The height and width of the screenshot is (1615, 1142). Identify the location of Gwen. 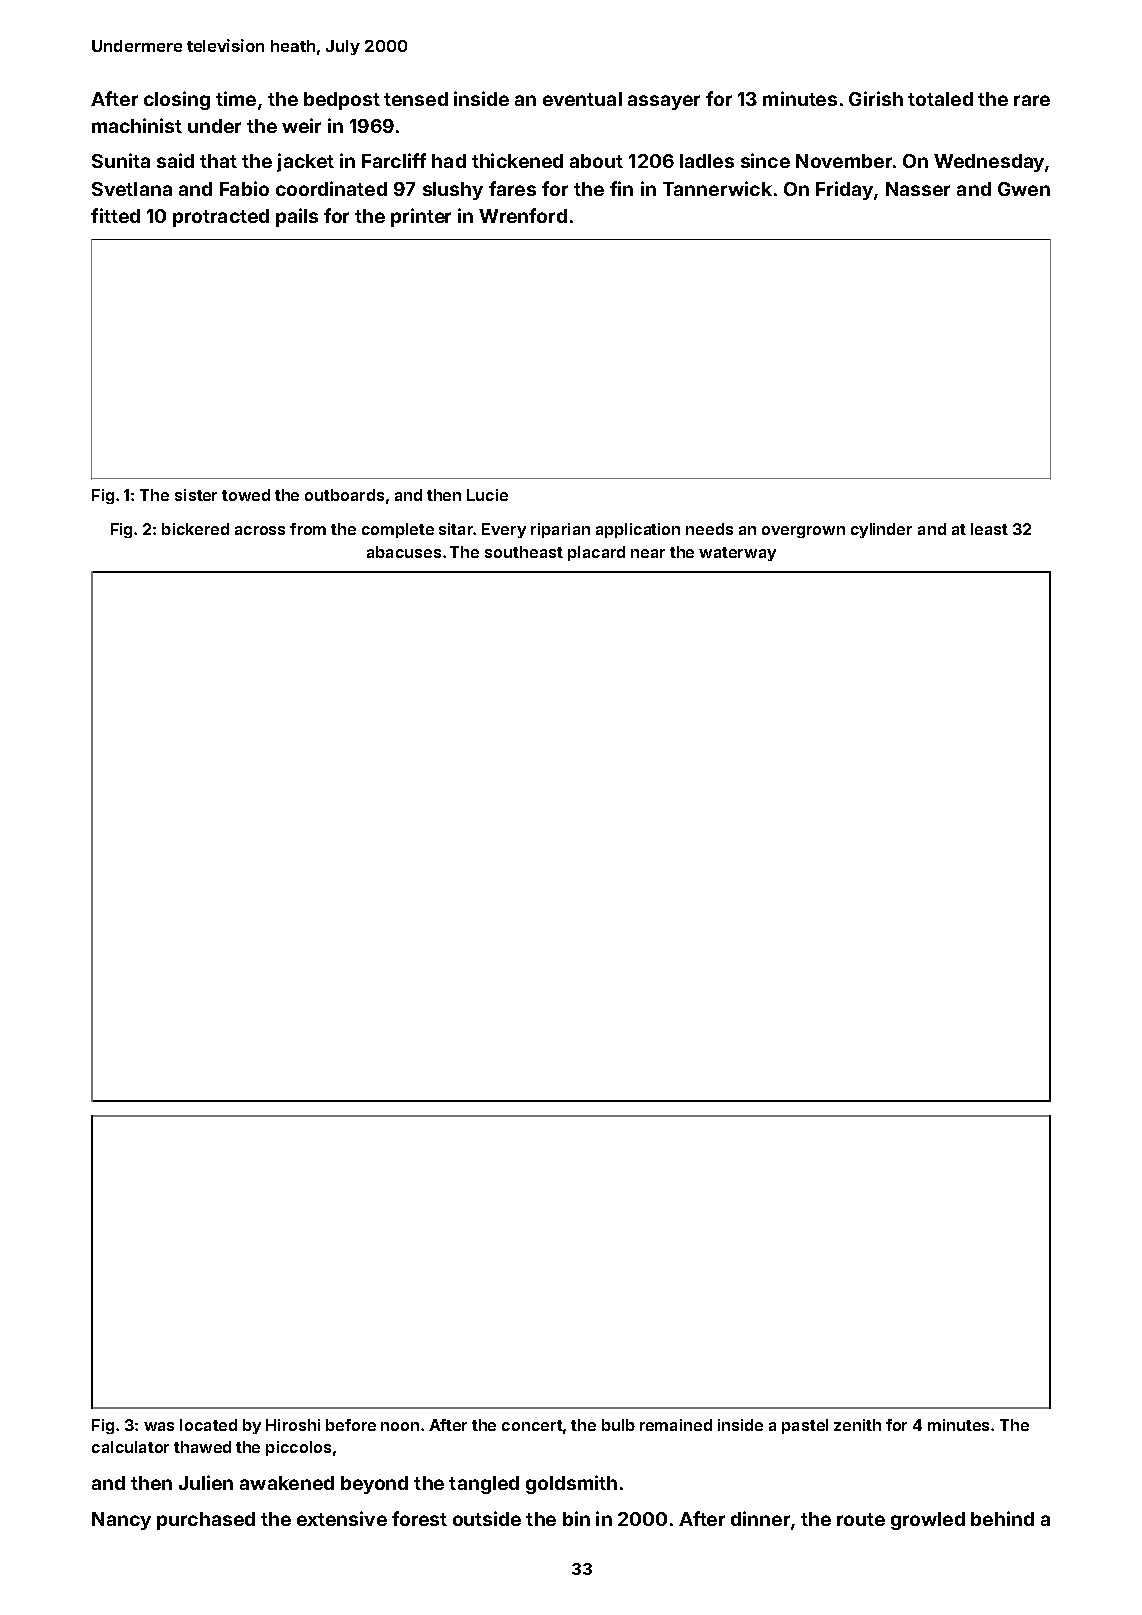
(1024, 189).
